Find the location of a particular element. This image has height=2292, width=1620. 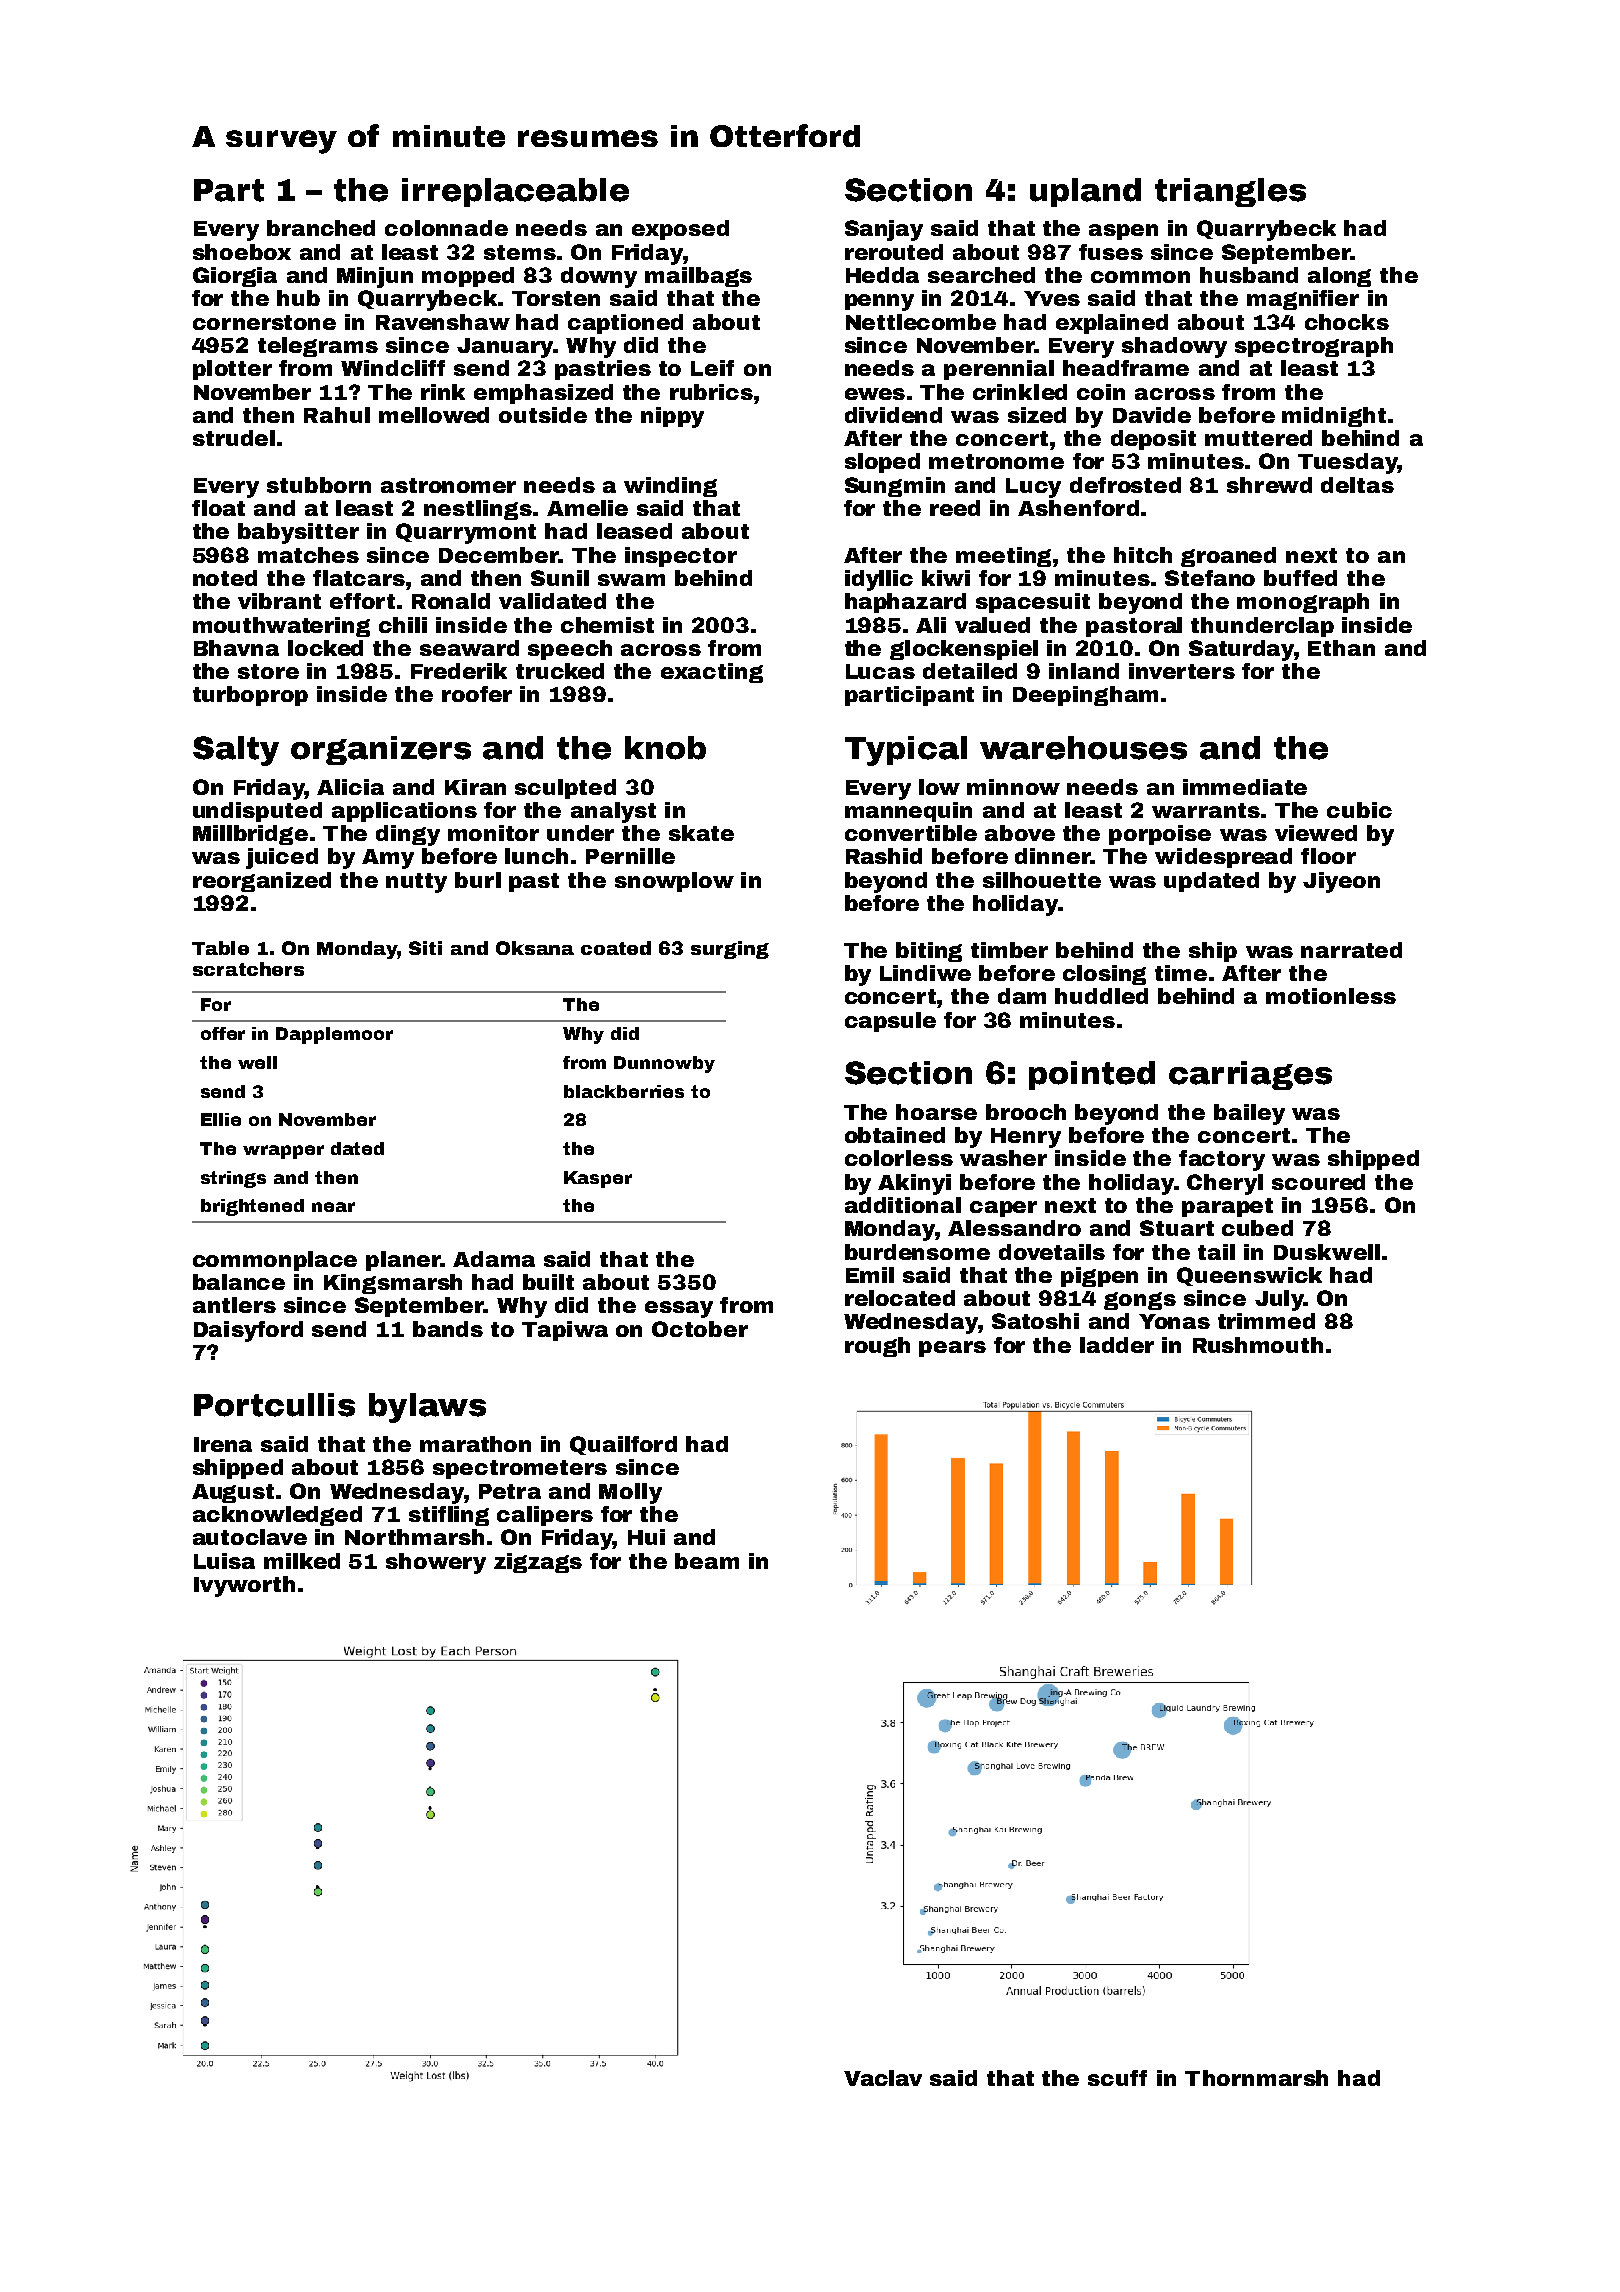

glockenspiel is located at coordinates (964, 650).
